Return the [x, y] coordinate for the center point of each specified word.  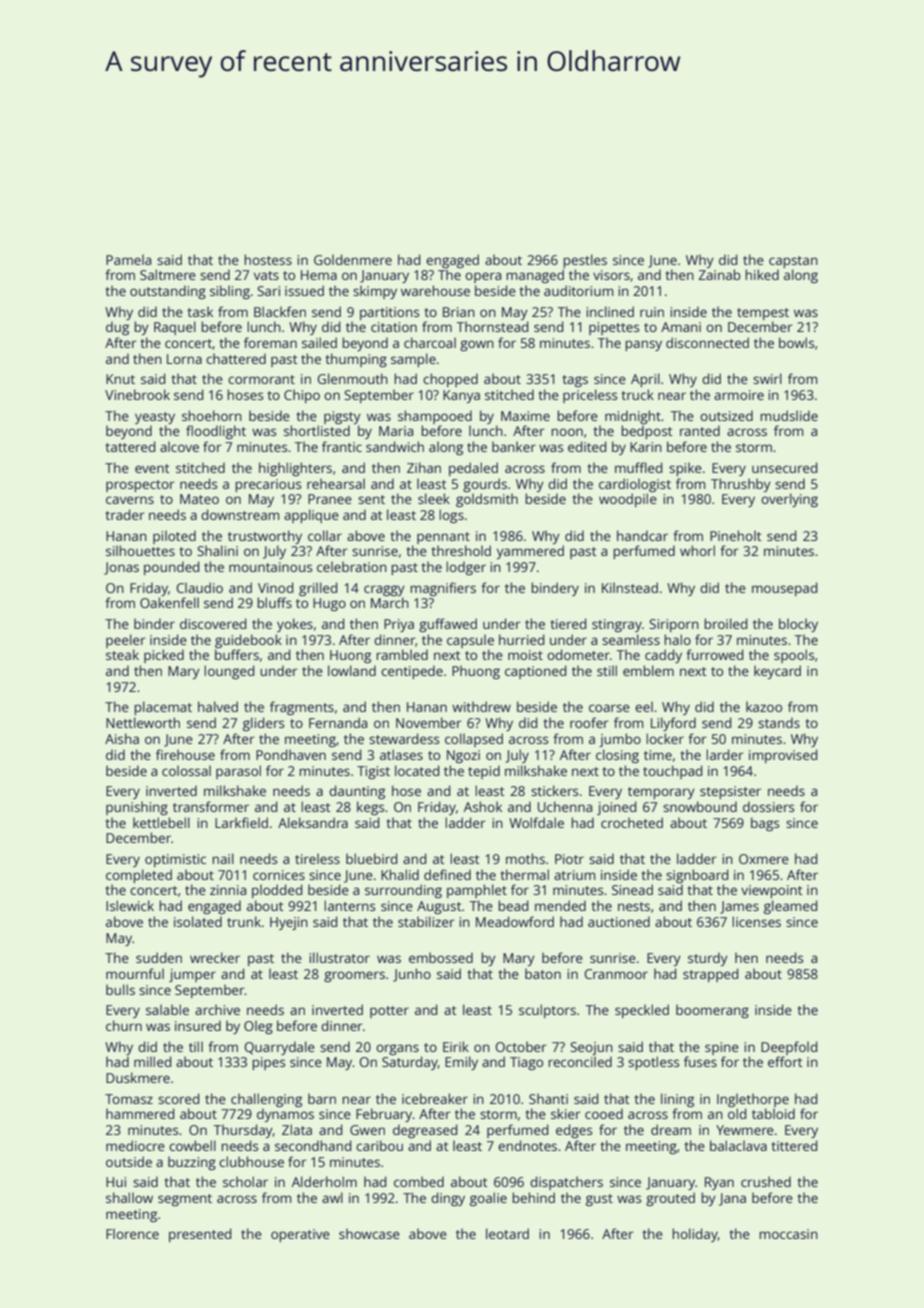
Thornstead [492, 326]
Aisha [122, 738]
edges [574, 1131]
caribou [379, 1145]
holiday [695, 1235]
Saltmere [168, 274]
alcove [179, 446]
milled [152, 1061]
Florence [132, 1233]
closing [617, 756]
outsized [726, 415]
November [428, 722]
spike [685, 469]
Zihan [424, 467]
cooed [604, 1113]
